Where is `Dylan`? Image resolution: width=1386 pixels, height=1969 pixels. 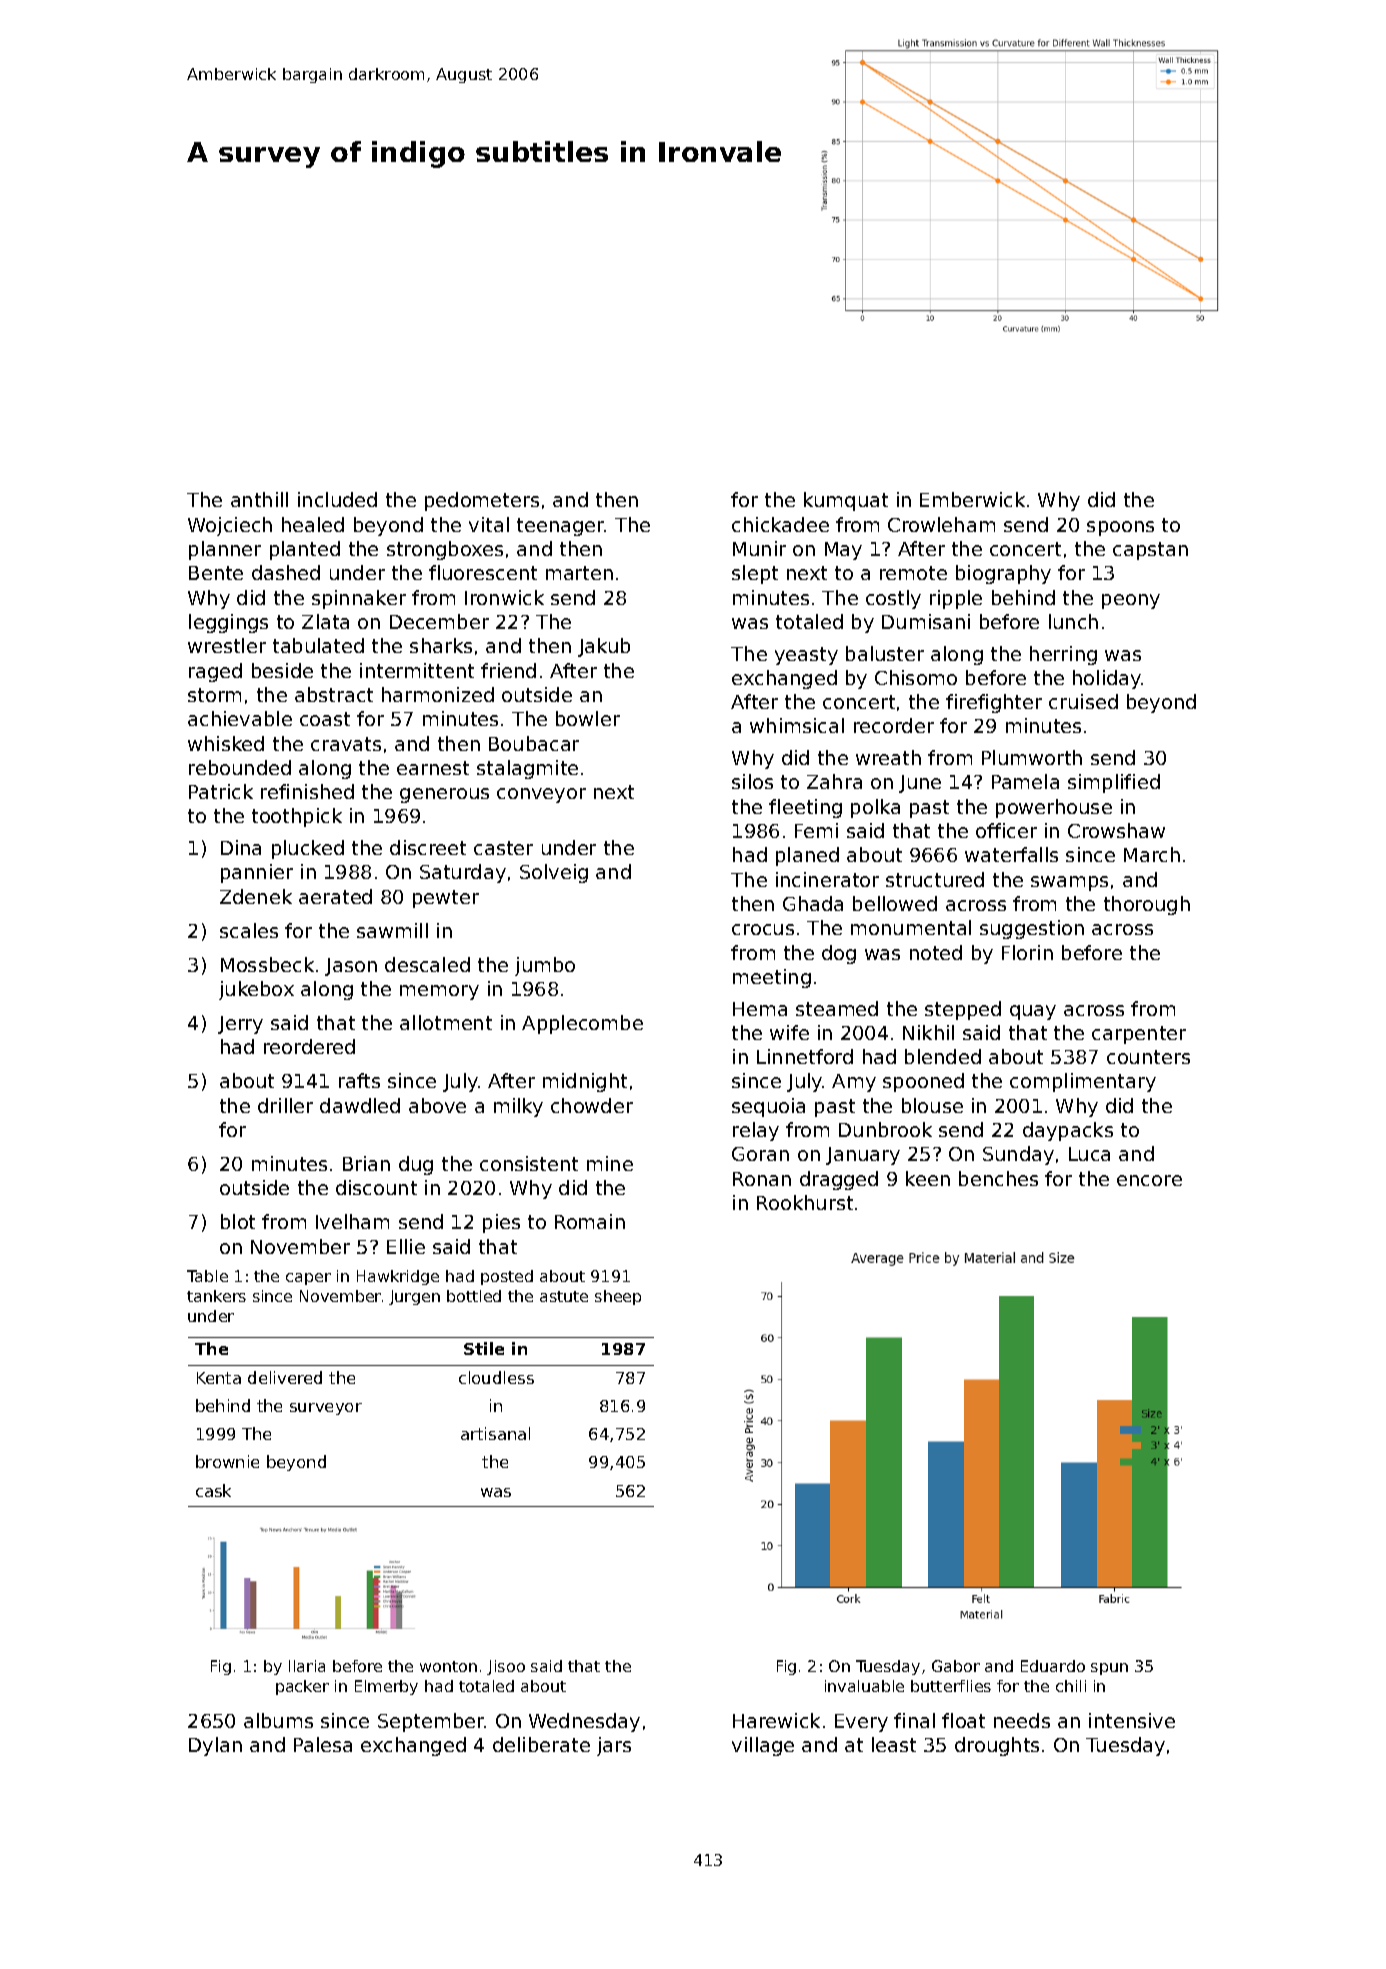 Dylan is located at coordinates (215, 1746).
